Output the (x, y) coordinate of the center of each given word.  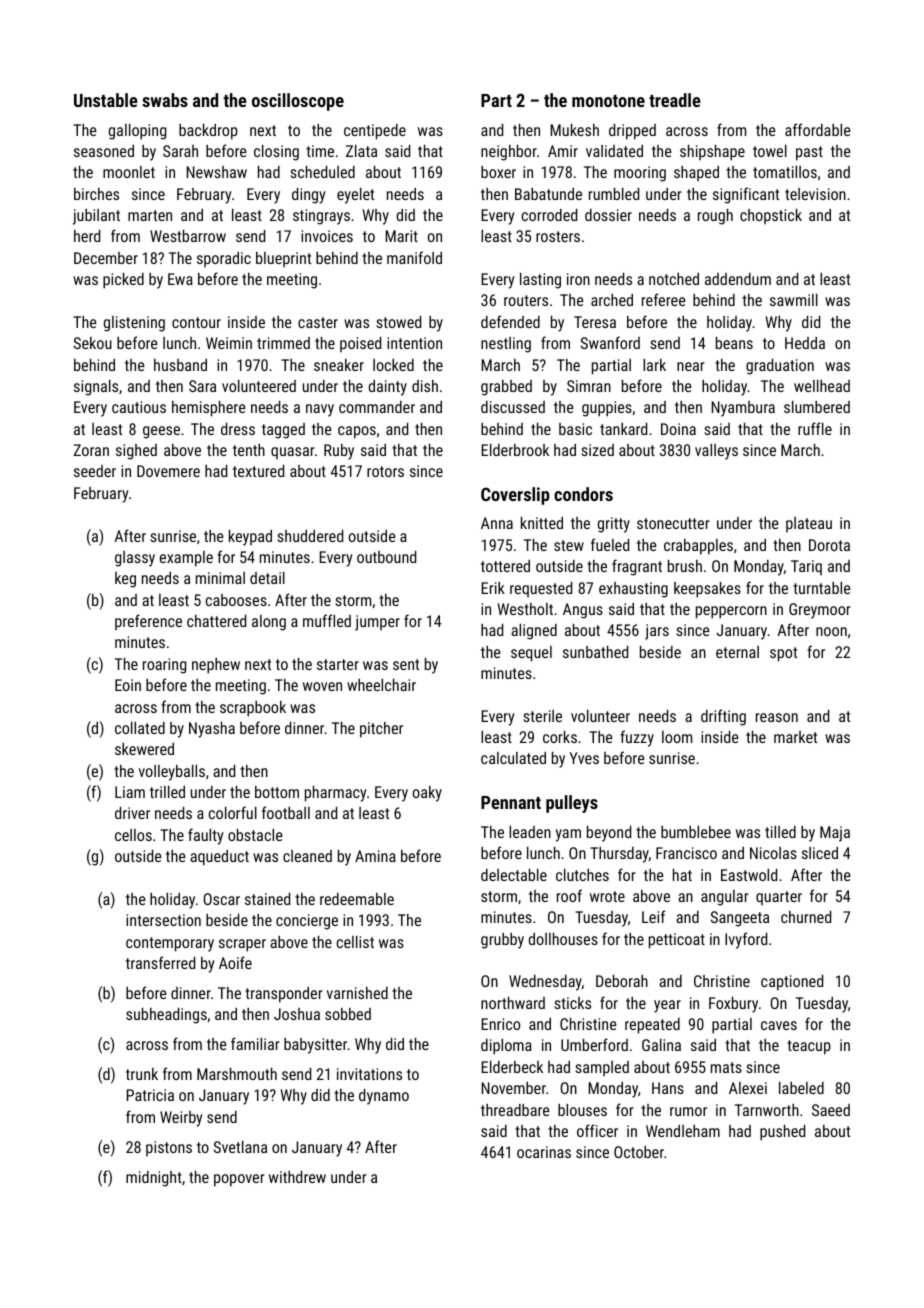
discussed (513, 407)
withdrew (297, 1177)
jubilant (96, 217)
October (639, 1152)
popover (239, 1180)
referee (664, 299)
